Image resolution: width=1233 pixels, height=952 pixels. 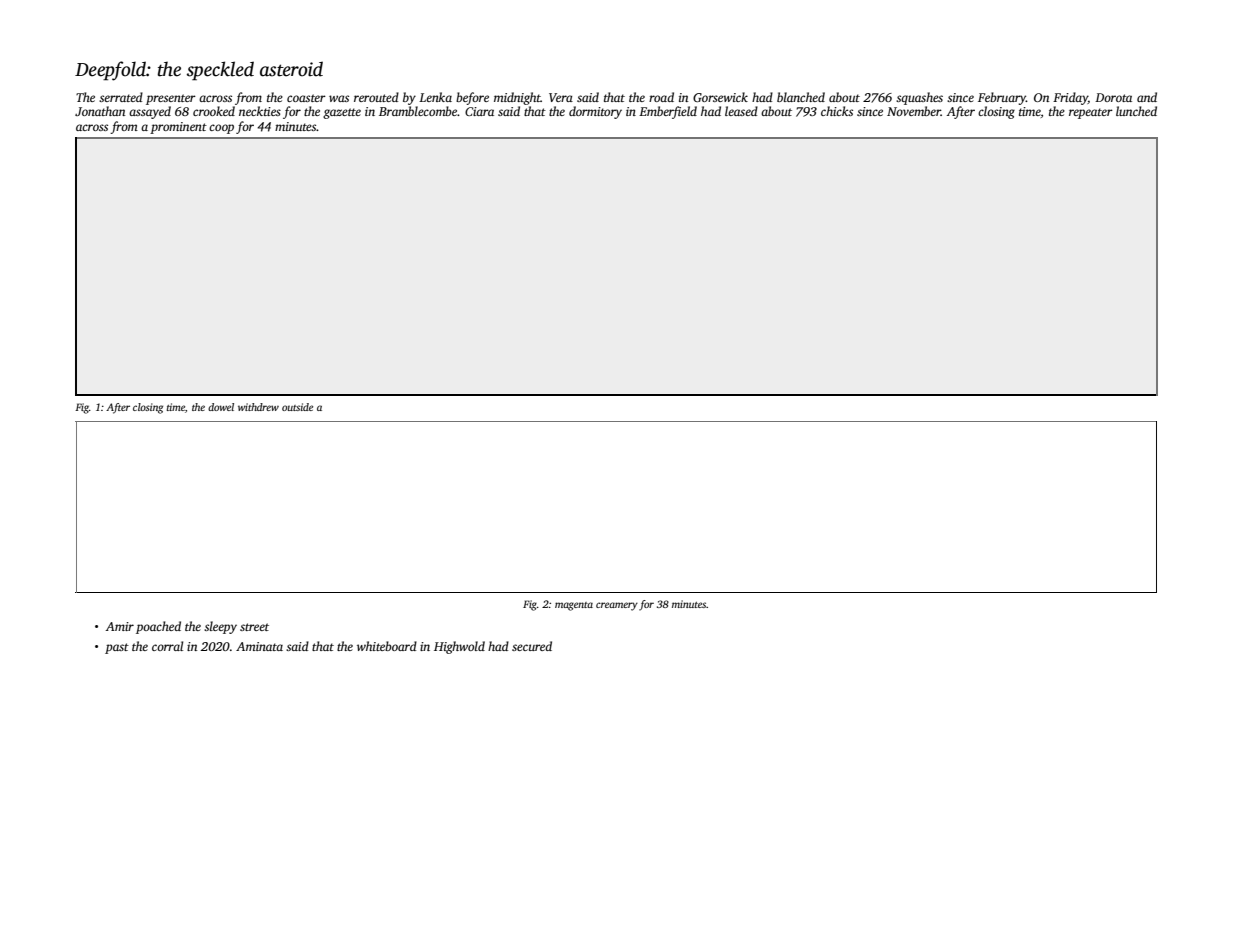 What do you see at coordinates (258, 407) in the document?
I see `withdrew` at bounding box center [258, 407].
